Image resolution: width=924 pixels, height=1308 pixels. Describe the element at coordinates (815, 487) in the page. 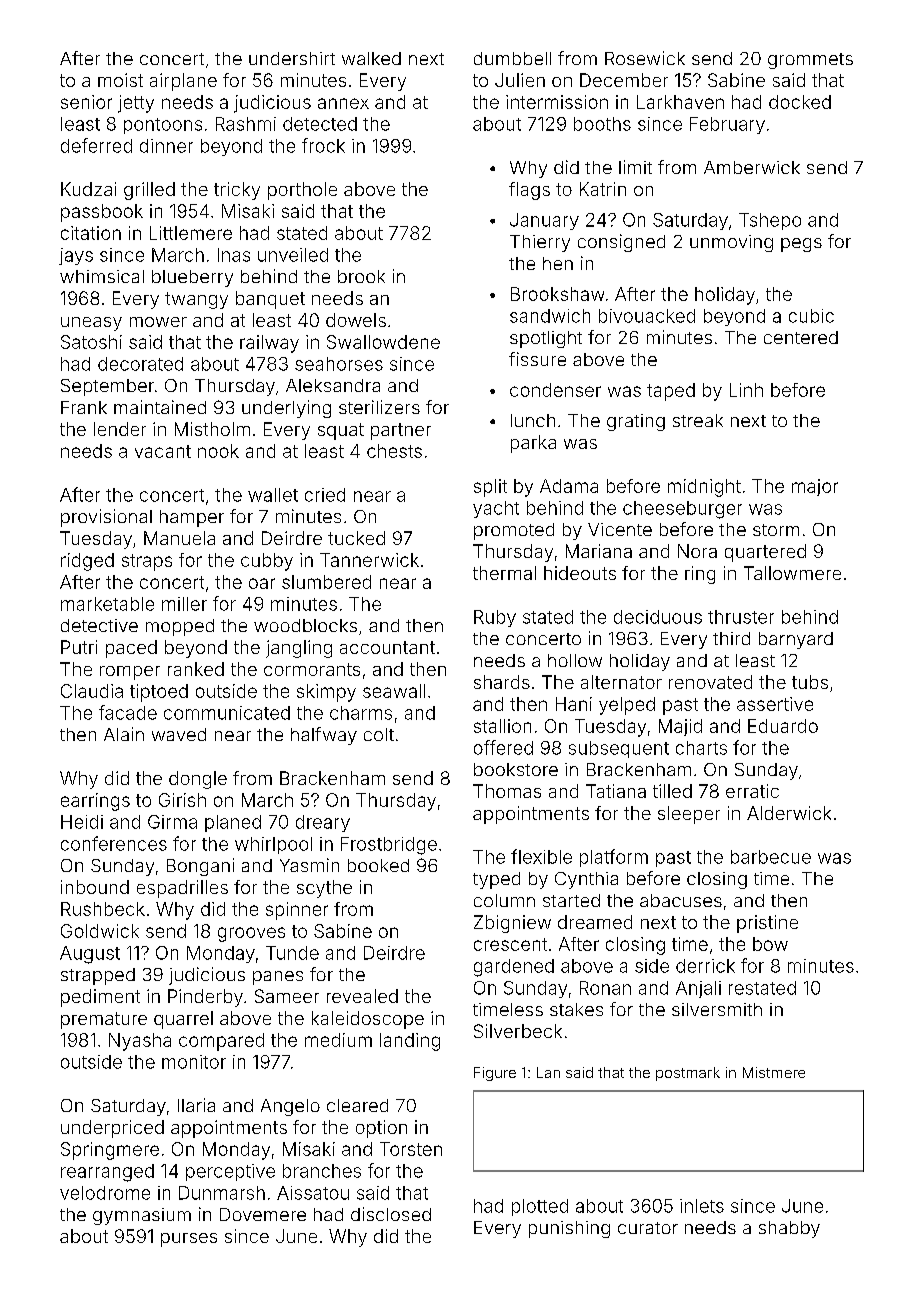

I see `major` at that location.
